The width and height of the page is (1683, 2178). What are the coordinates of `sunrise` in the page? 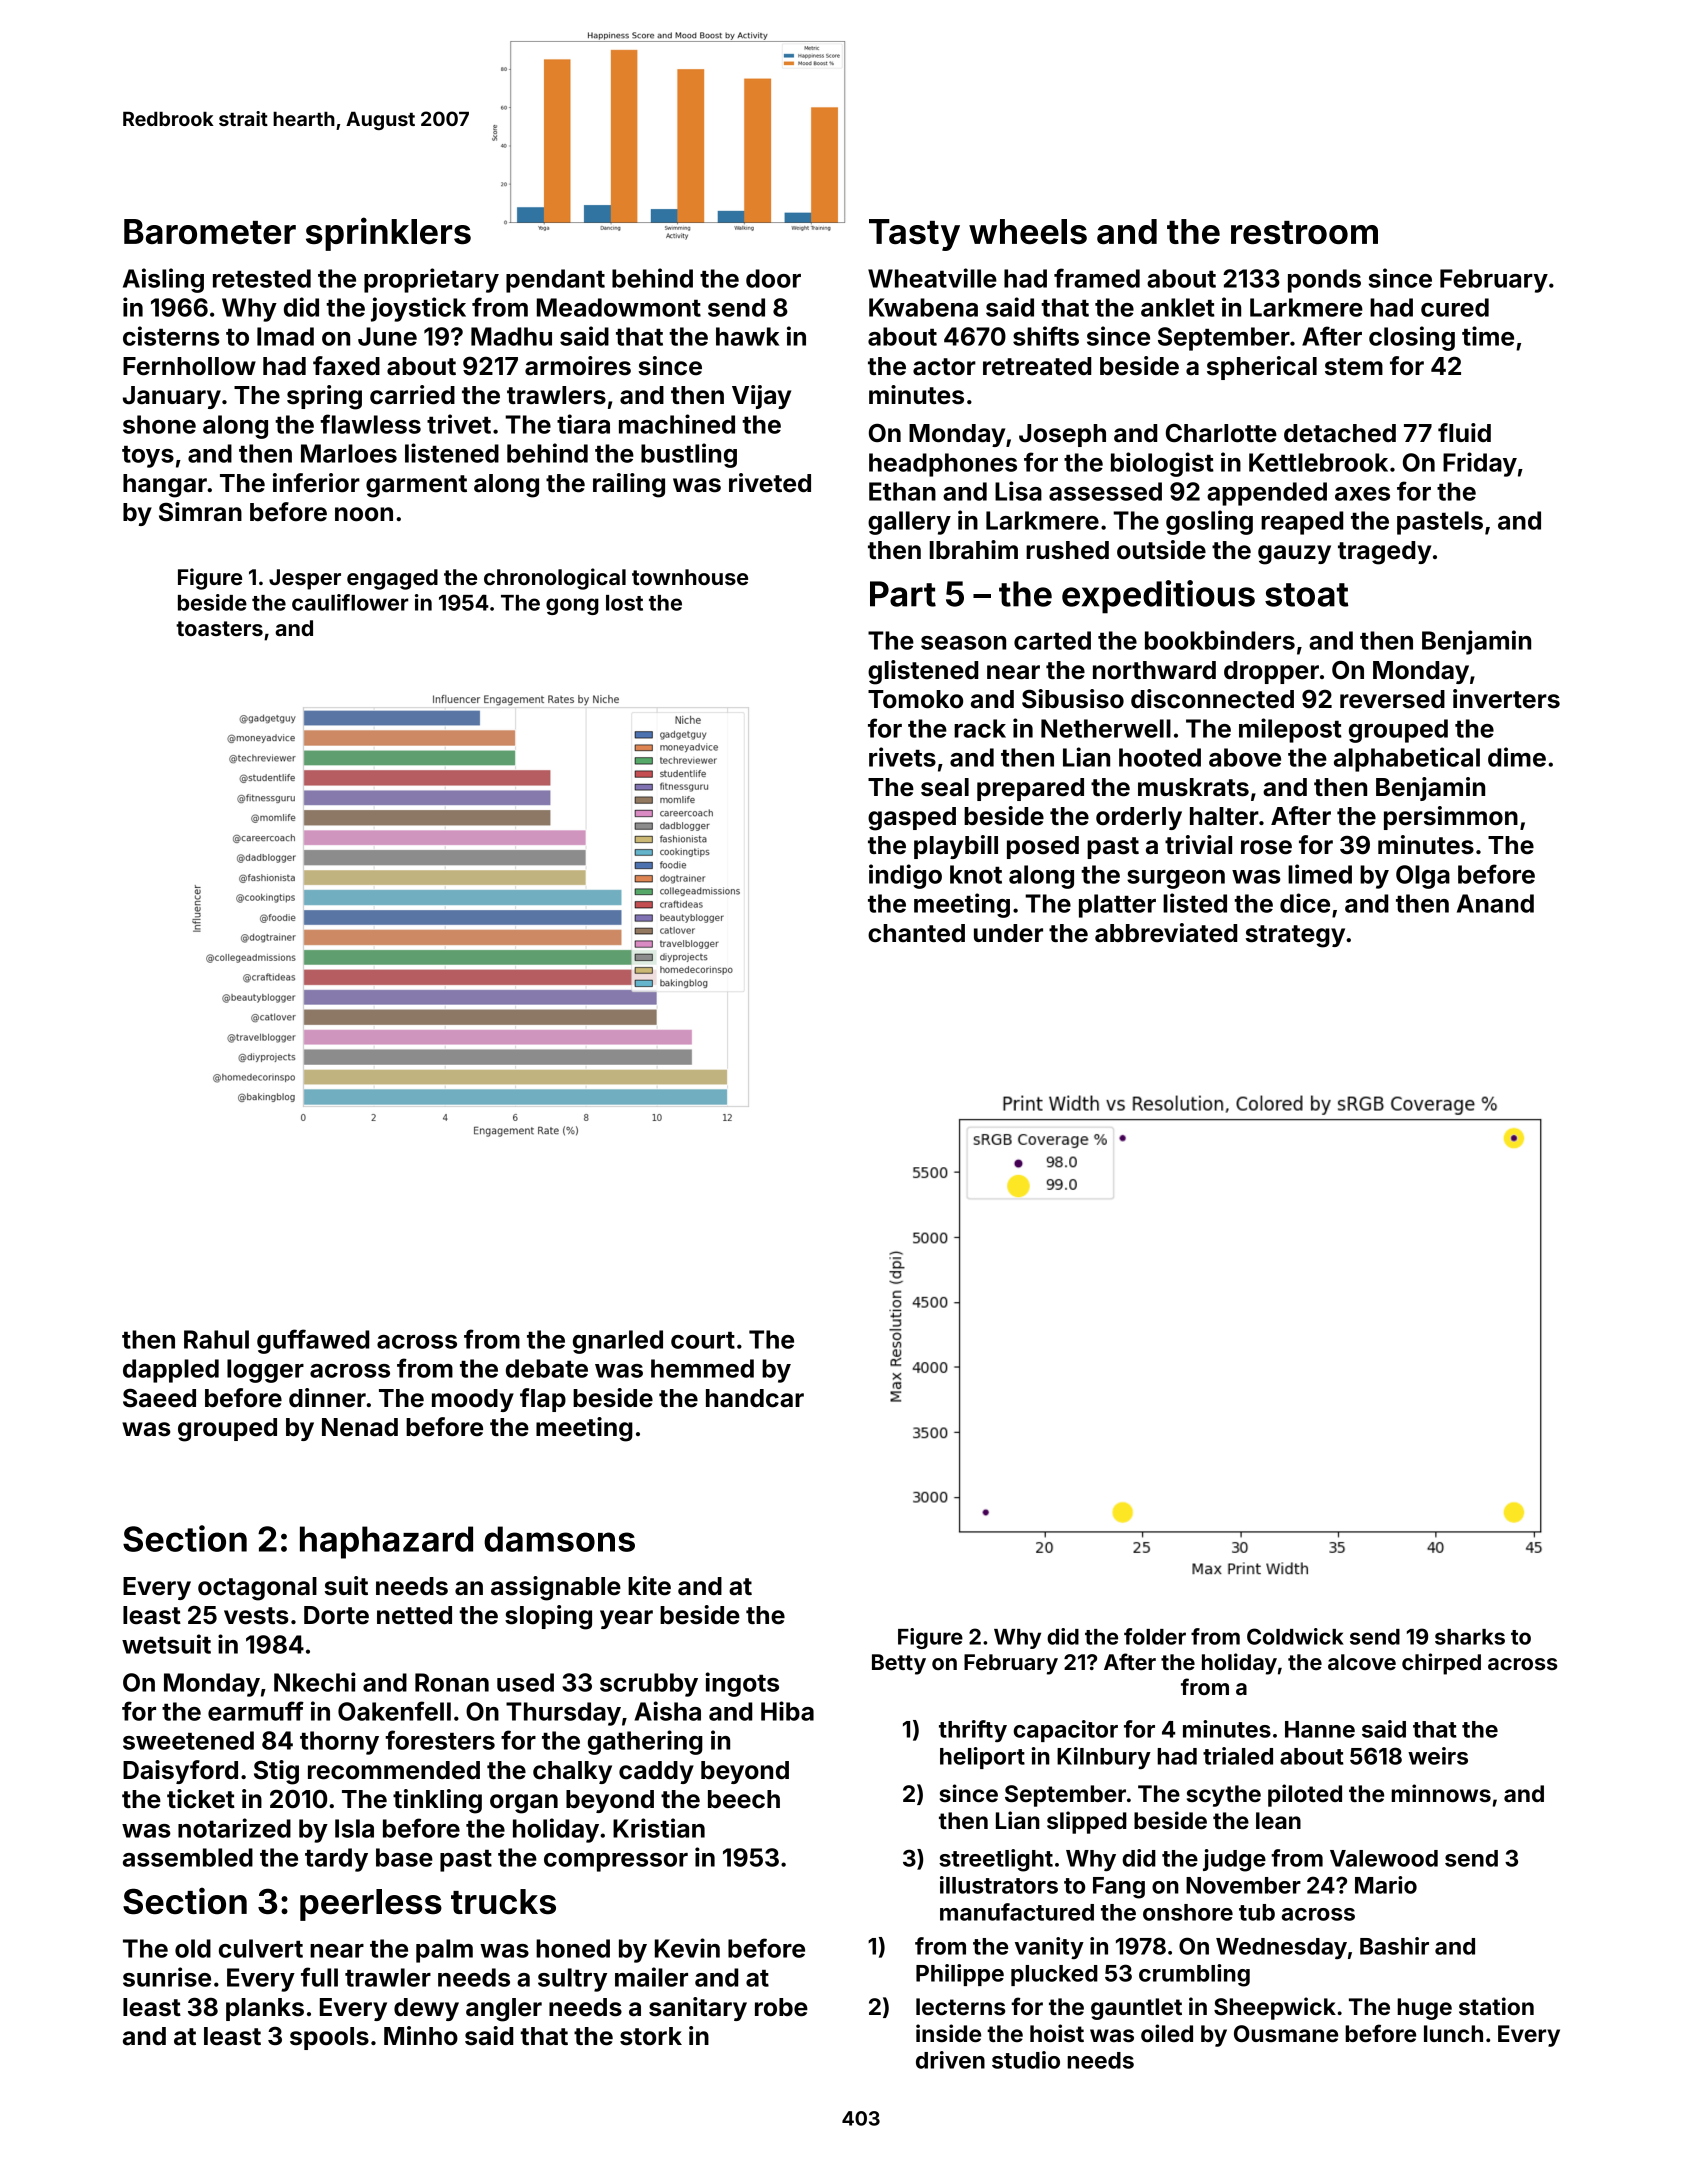 It's located at (167, 1977).
